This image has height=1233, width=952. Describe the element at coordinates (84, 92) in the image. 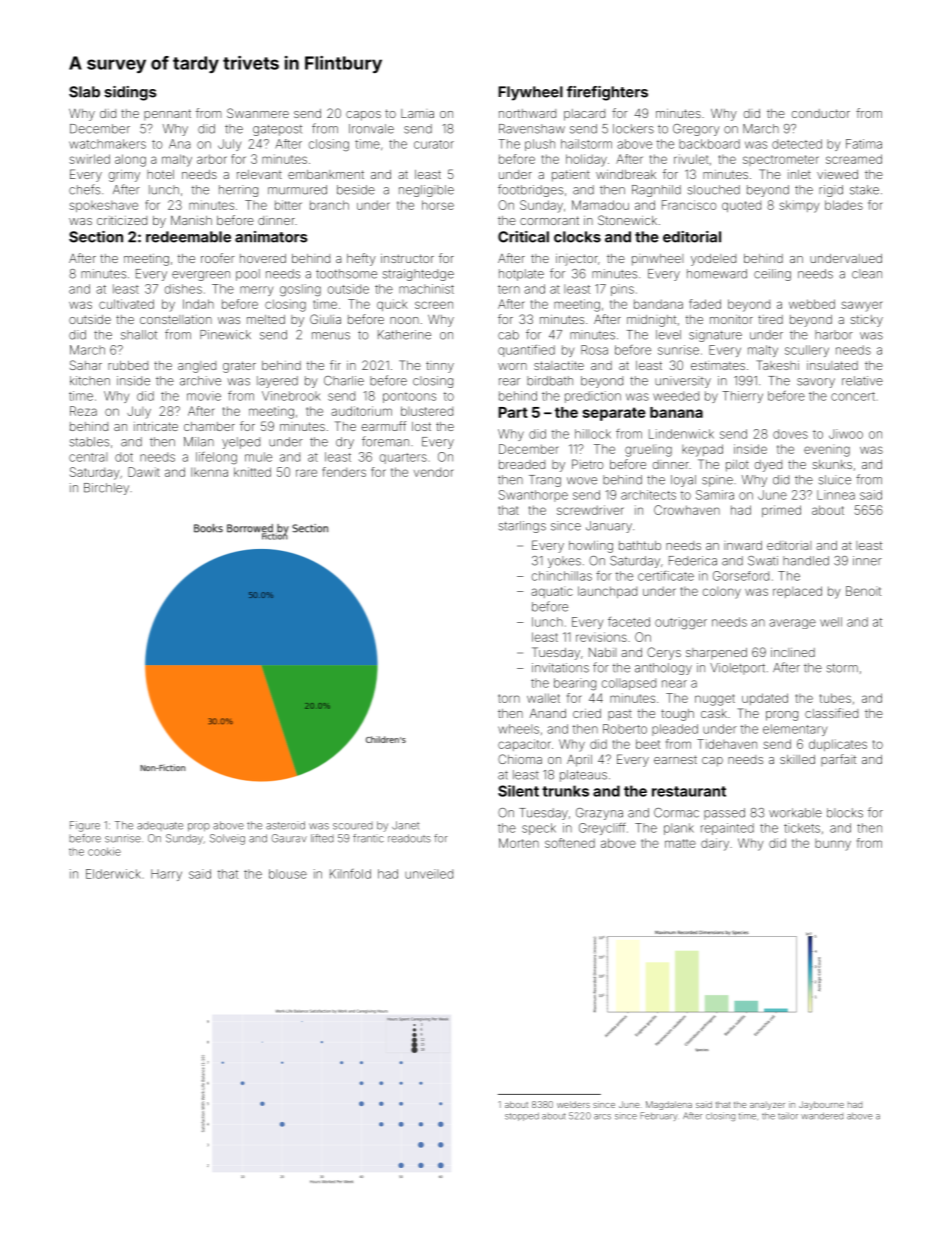

I see `Slab` at that location.
